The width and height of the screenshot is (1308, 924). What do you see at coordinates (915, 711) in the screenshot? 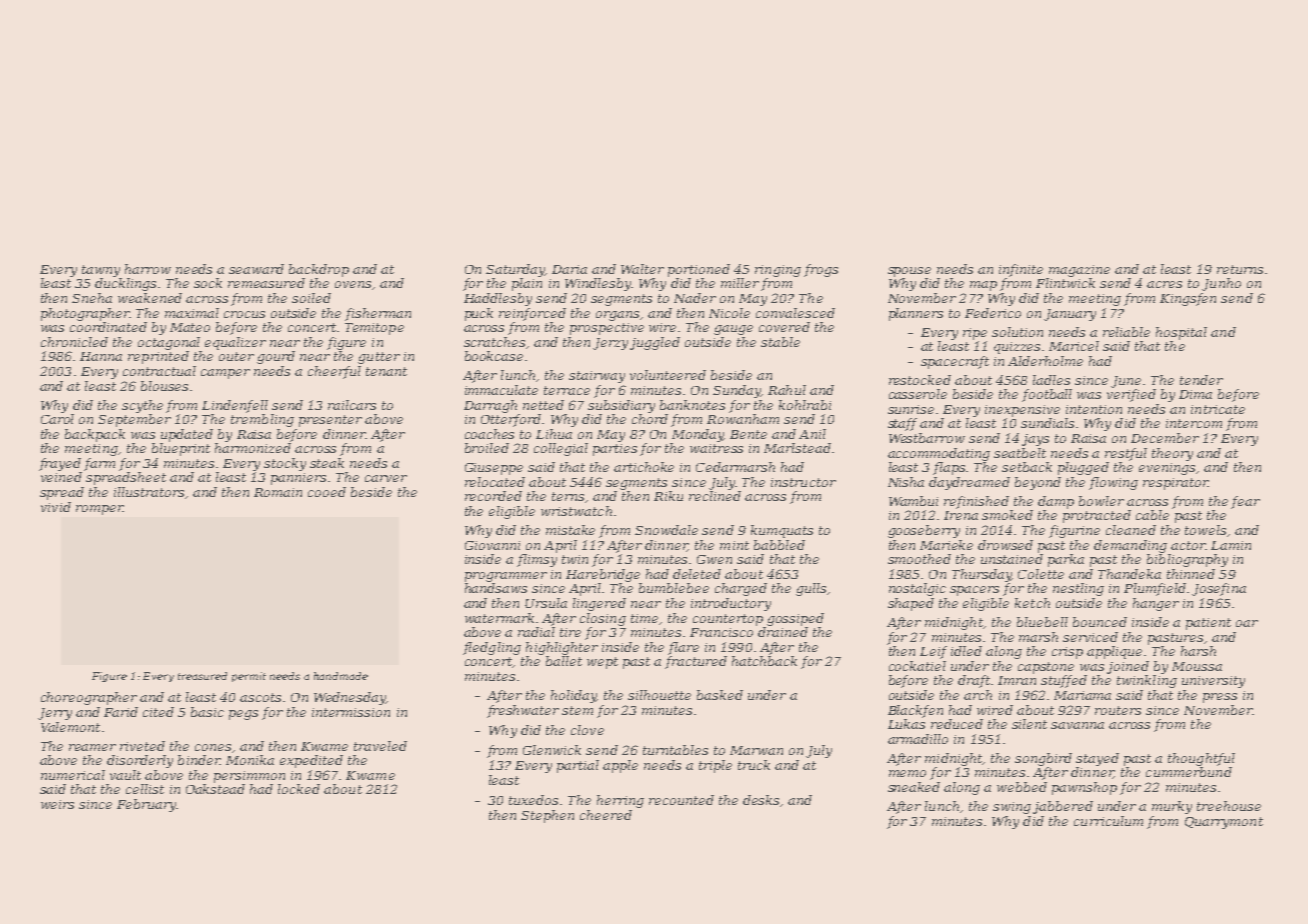
I see `Blackfen` at bounding box center [915, 711].
